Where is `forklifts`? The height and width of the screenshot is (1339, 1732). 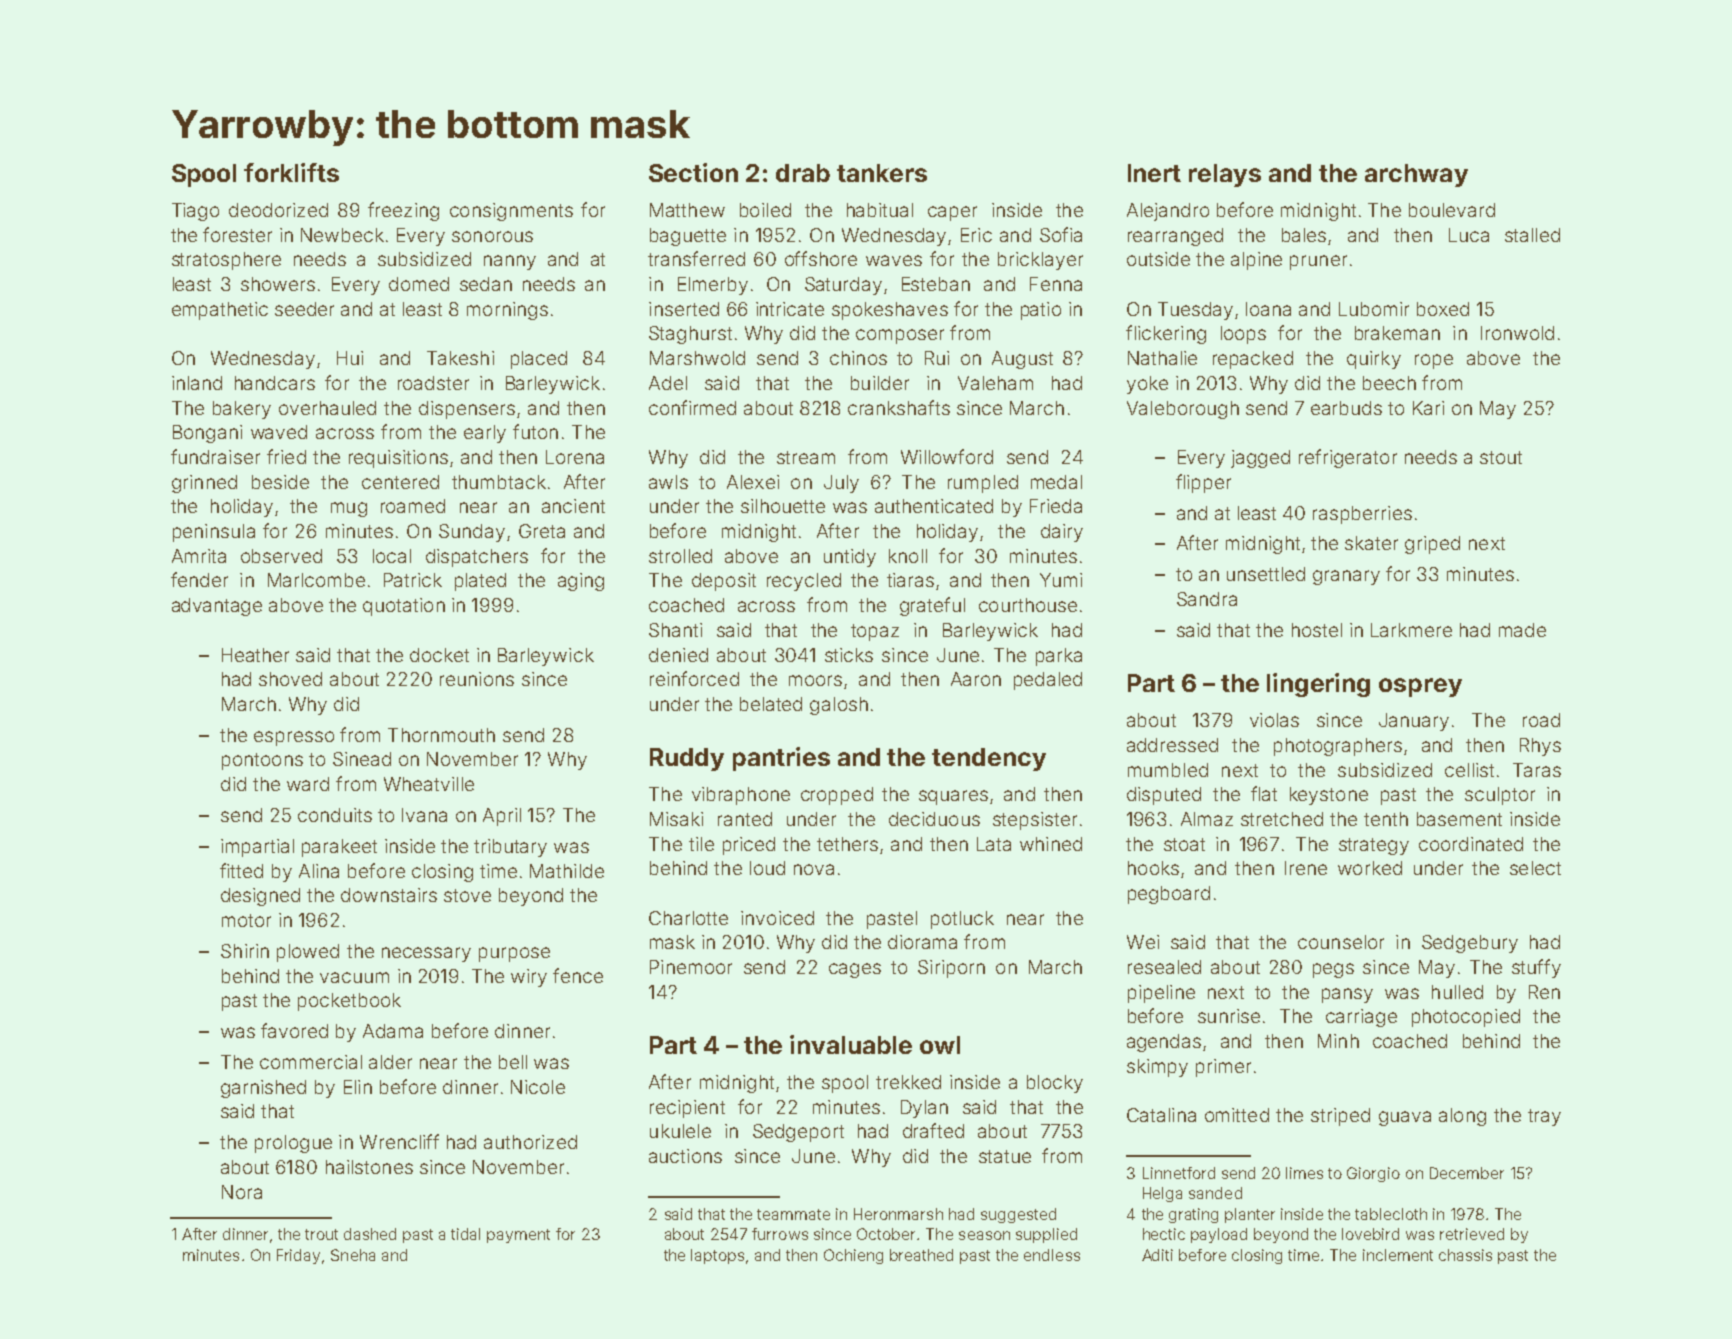 forklifts is located at coordinates (291, 172).
